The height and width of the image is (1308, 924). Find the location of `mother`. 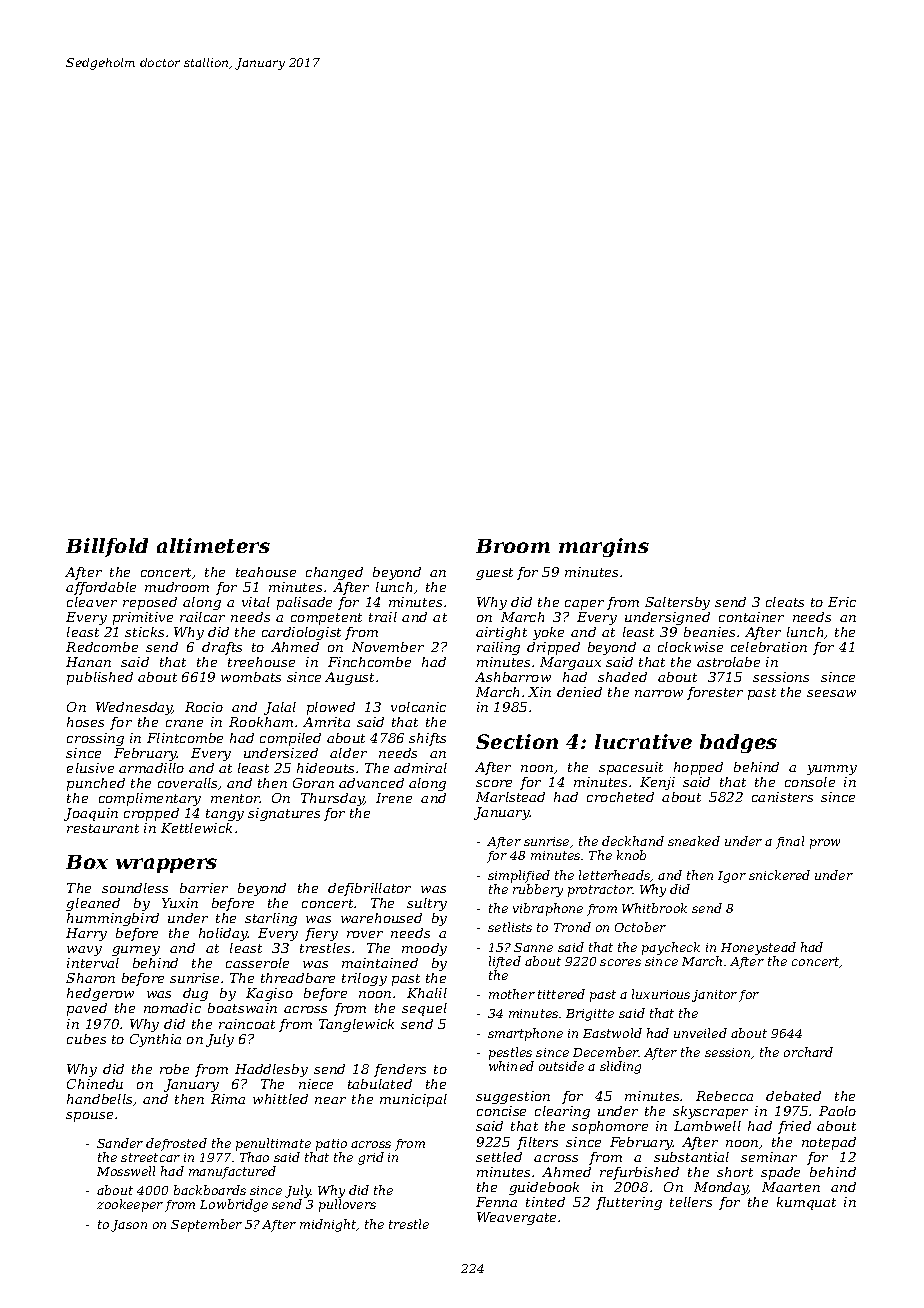

mother is located at coordinates (512, 994).
